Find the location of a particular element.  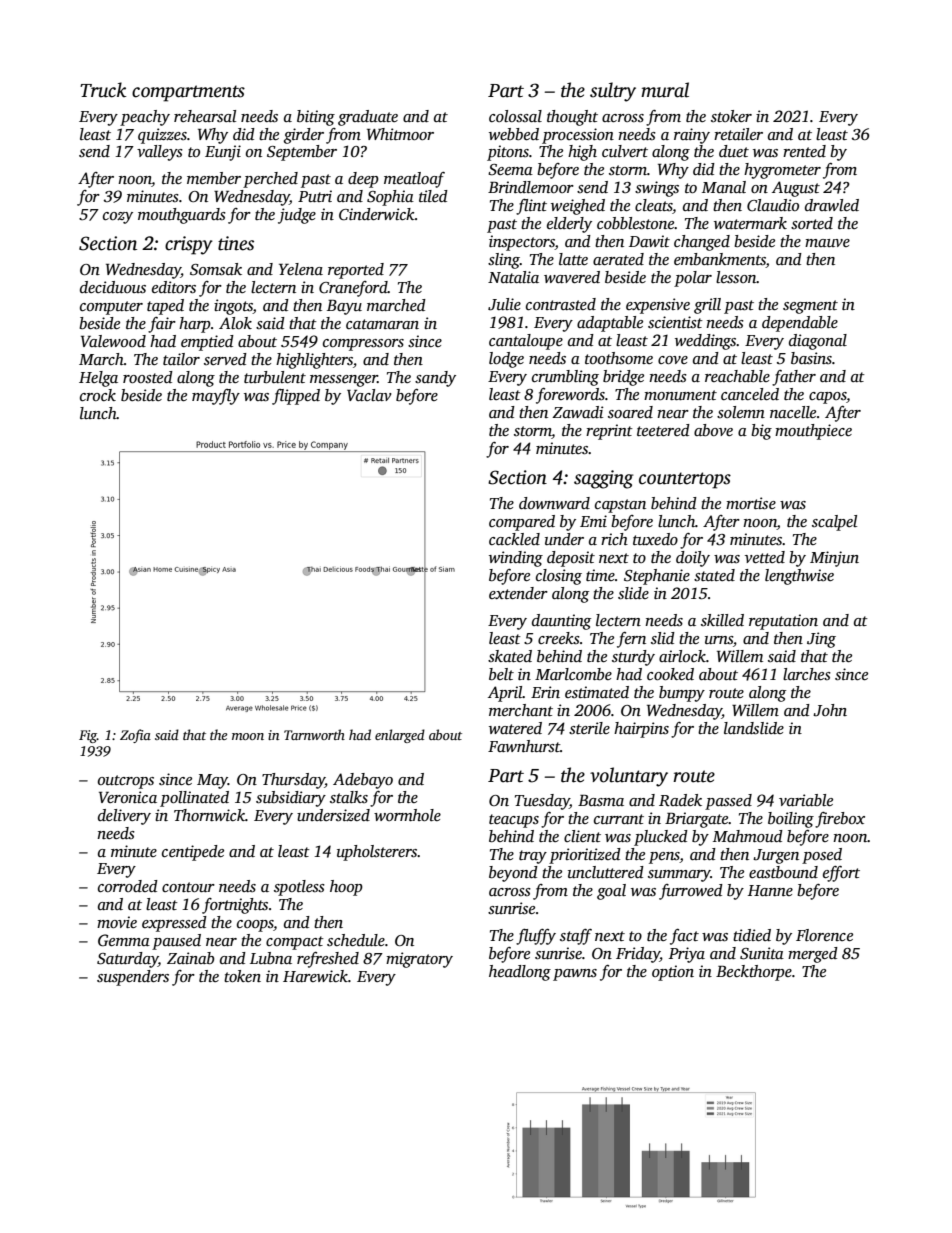

suspenders is located at coordinates (133, 978).
